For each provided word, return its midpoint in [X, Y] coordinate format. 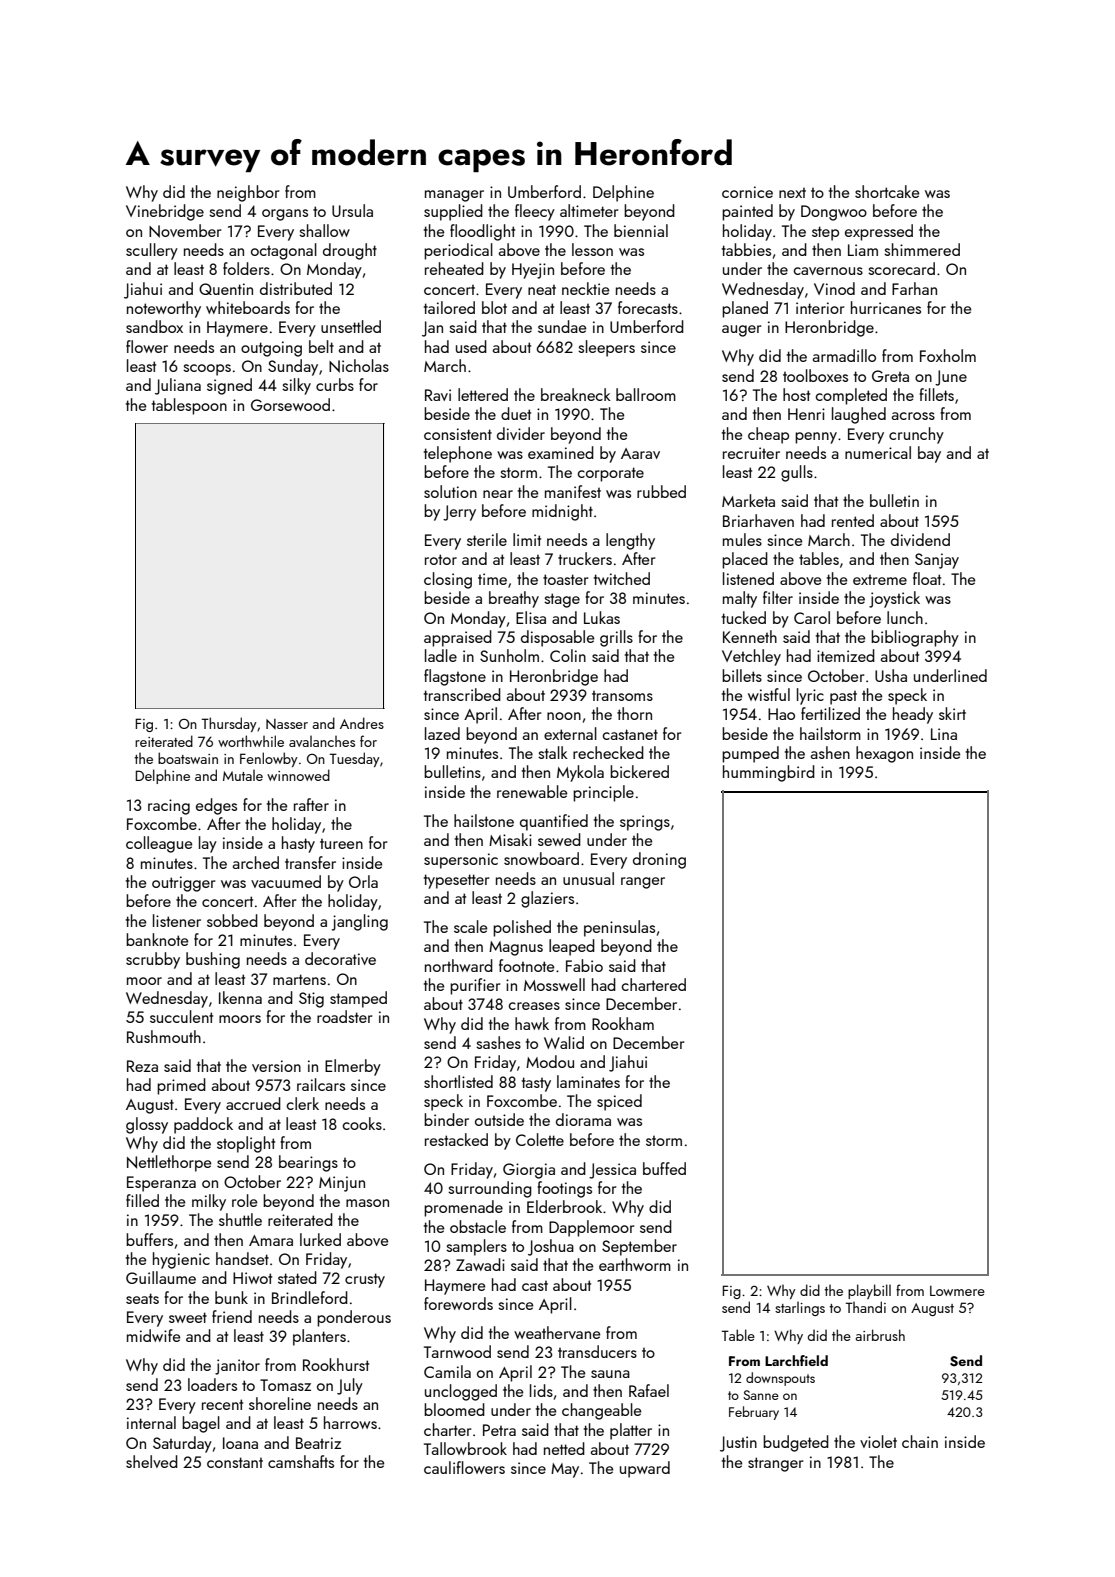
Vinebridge [165, 212]
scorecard [901, 268]
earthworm [635, 1264]
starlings [800, 1308]
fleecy [535, 212]
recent [222, 1404]
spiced [619, 1102]
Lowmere [957, 1291]
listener [177, 920]
